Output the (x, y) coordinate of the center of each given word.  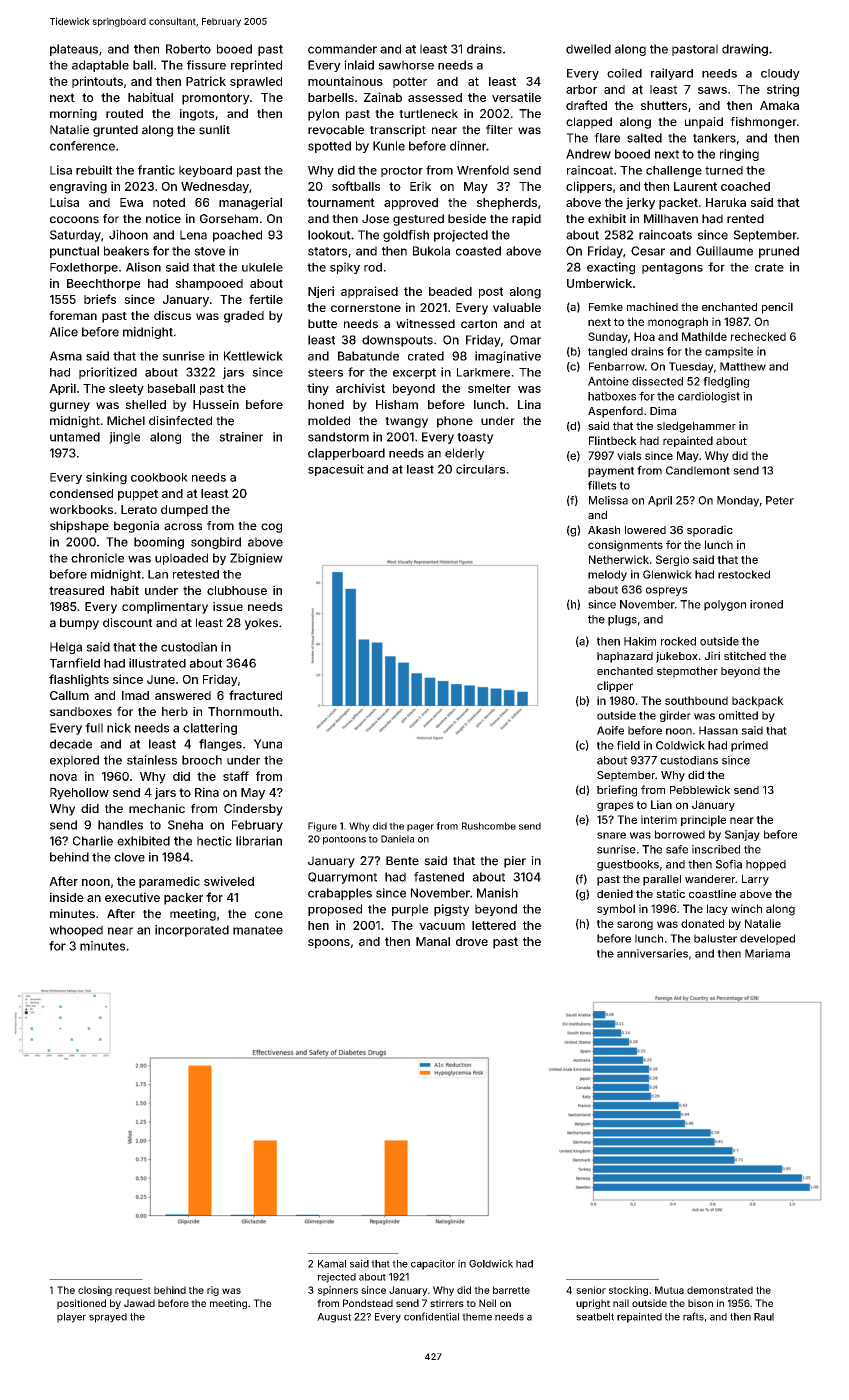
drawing (745, 50)
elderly (464, 454)
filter (499, 130)
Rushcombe (489, 826)
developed (767, 939)
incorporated (192, 931)
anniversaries (652, 953)
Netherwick (619, 559)
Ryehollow (79, 794)
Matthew (743, 366)
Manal (433, 941)
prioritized (108, 373)
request (133, 1291)
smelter (489, 388)
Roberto (188, 49)
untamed (75, 437)
